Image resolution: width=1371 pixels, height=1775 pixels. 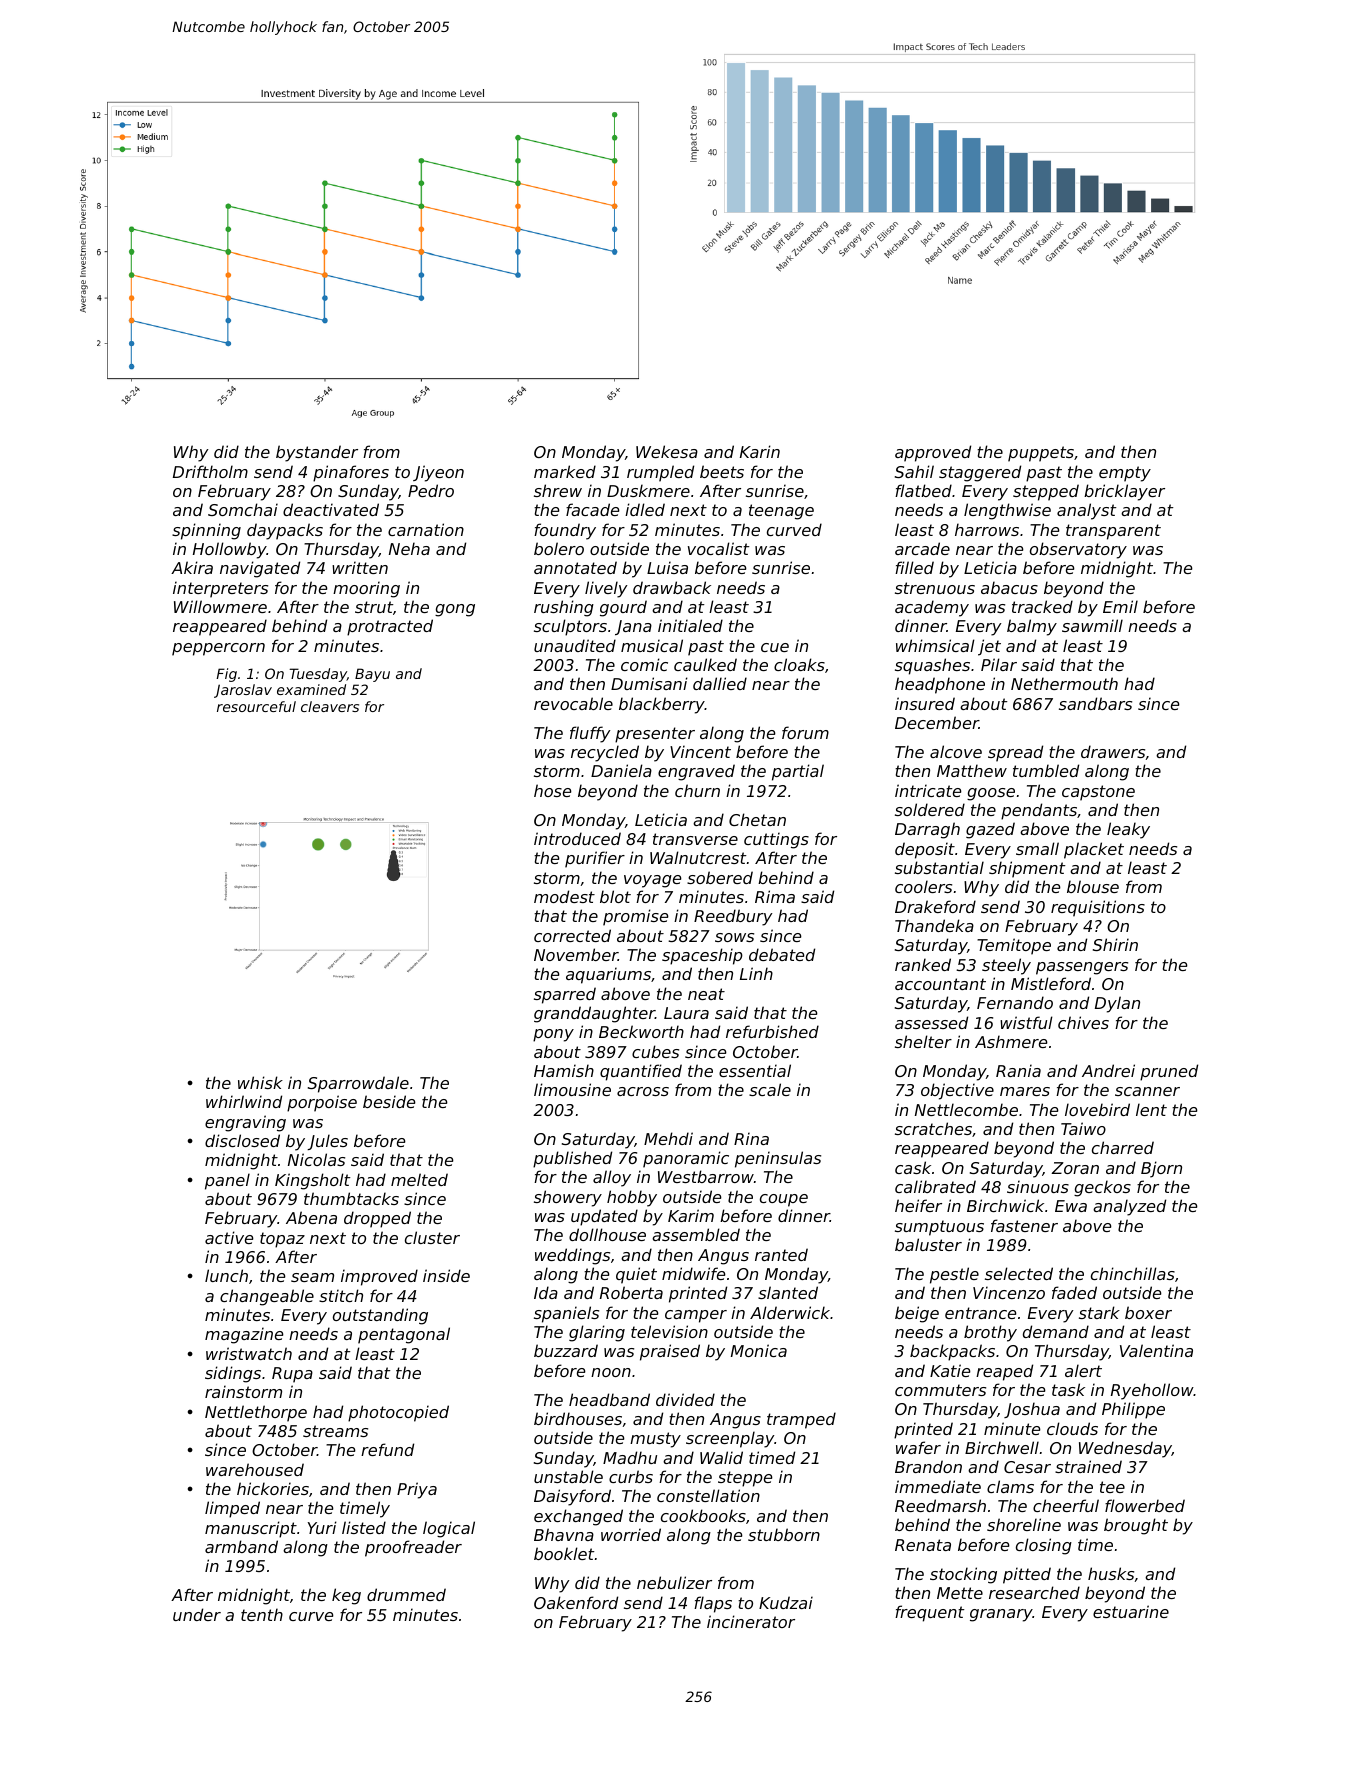 What do you see at coordinates (572, 1159) in the screenshot?
I see `published` at bounding box center [572, 1159].
